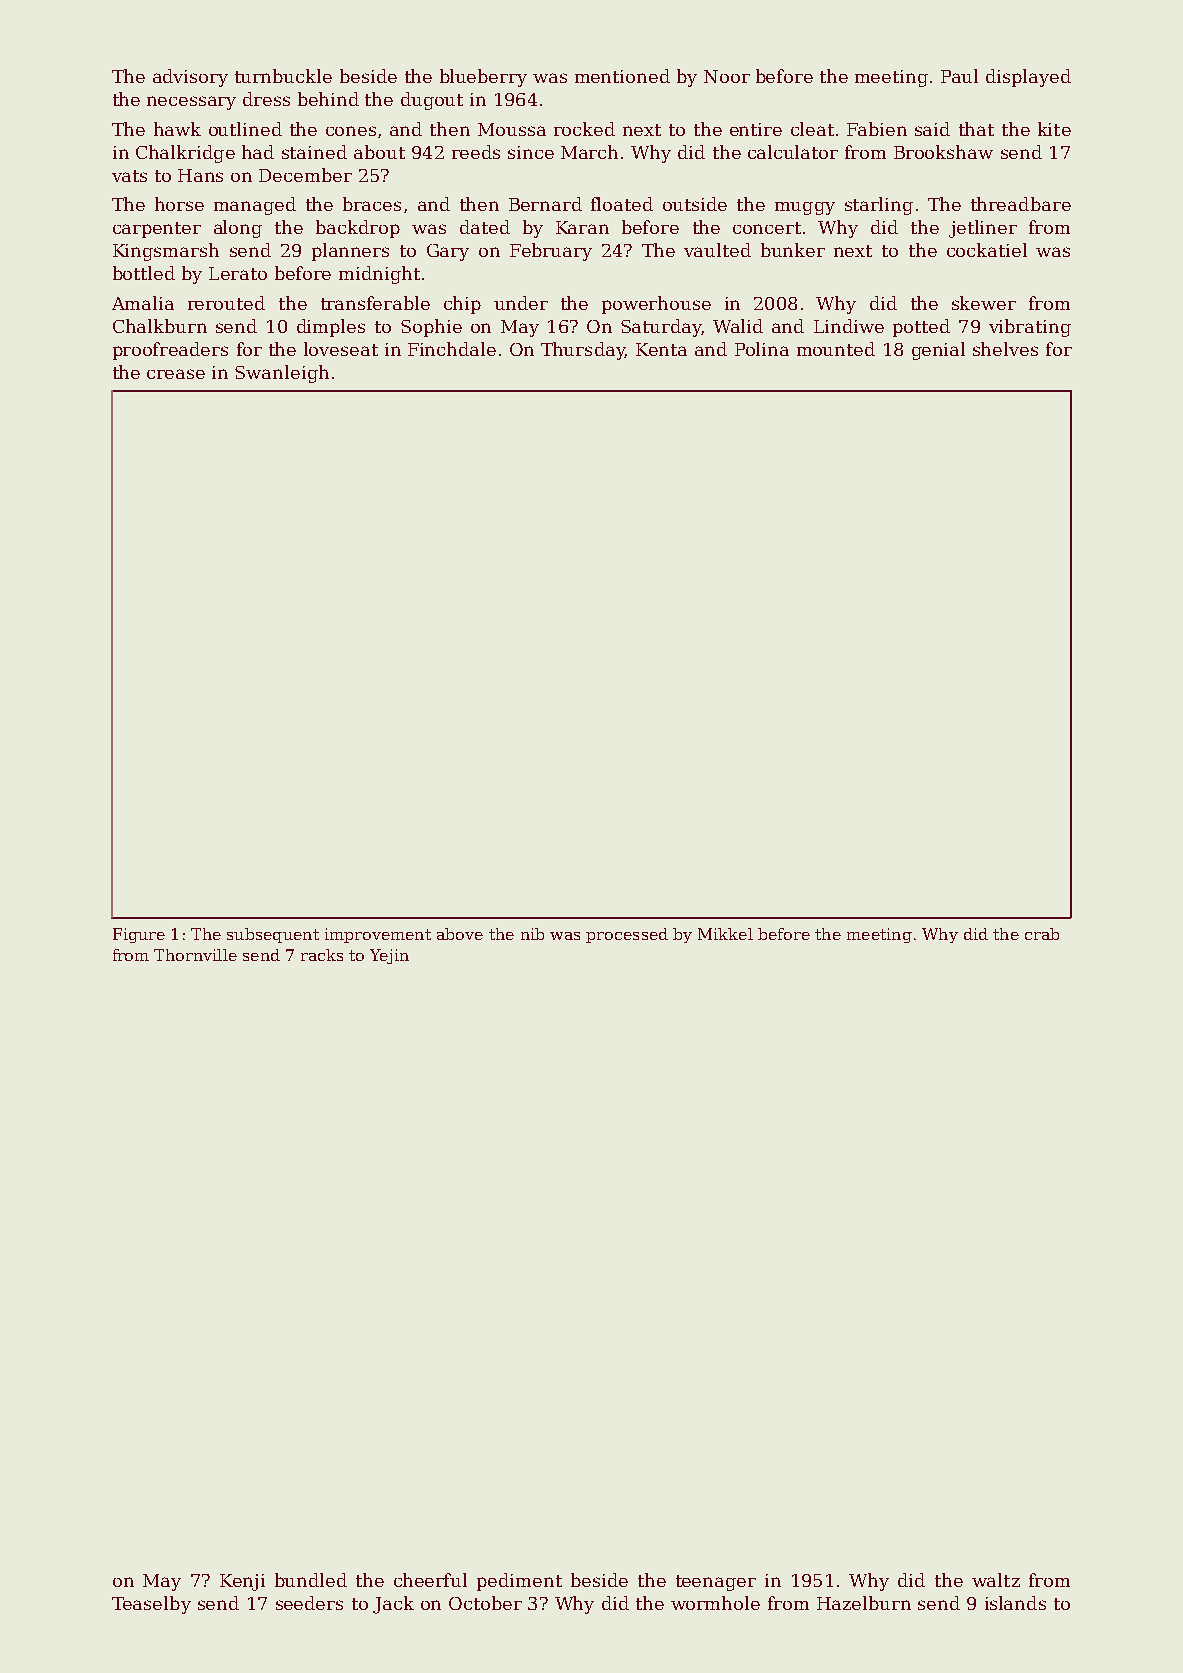  Describe the element at coordinates (139, 935) in the document. I see `Figure` at that location.
